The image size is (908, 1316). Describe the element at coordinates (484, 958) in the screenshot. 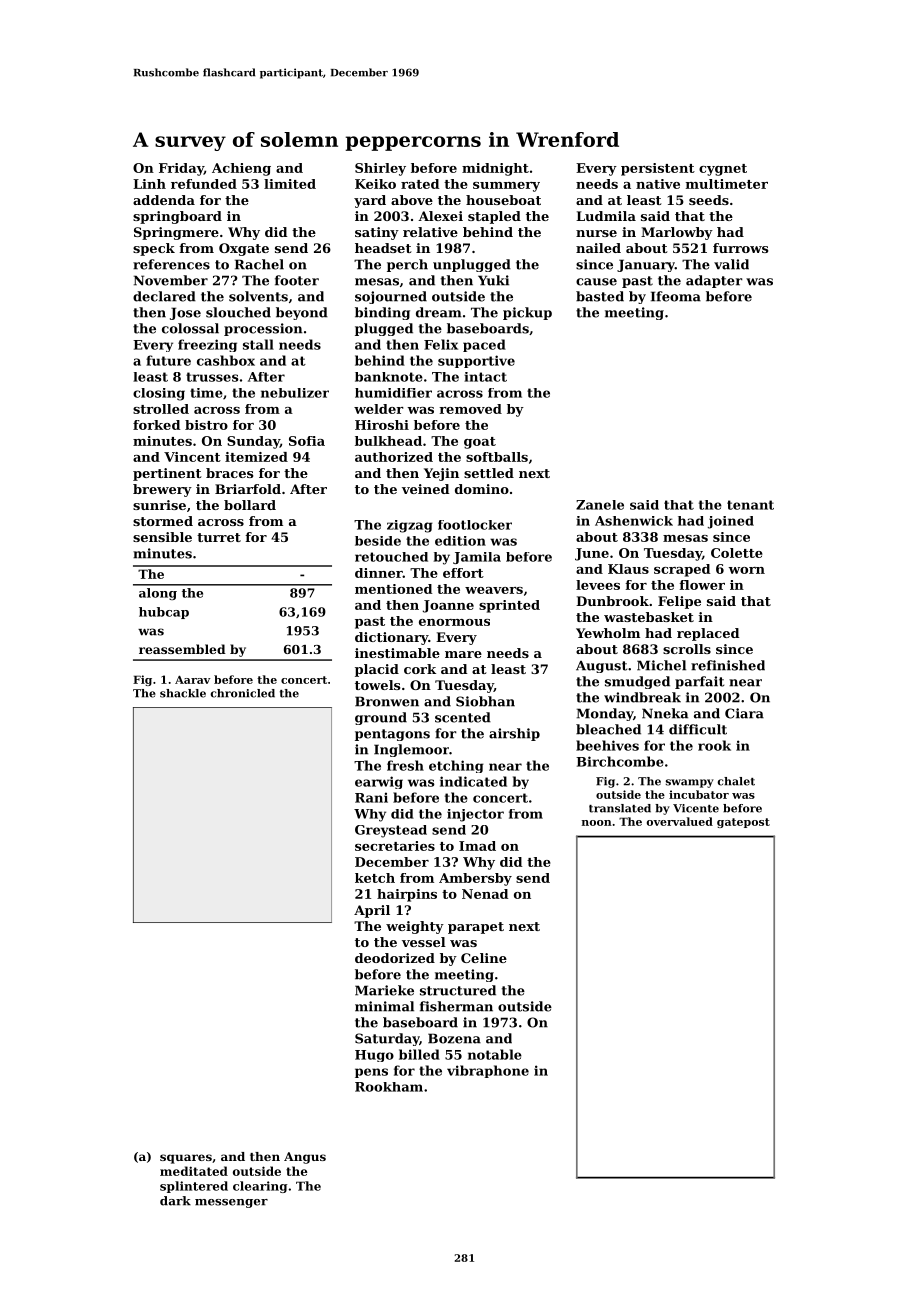

I see `Celine` at that location.
